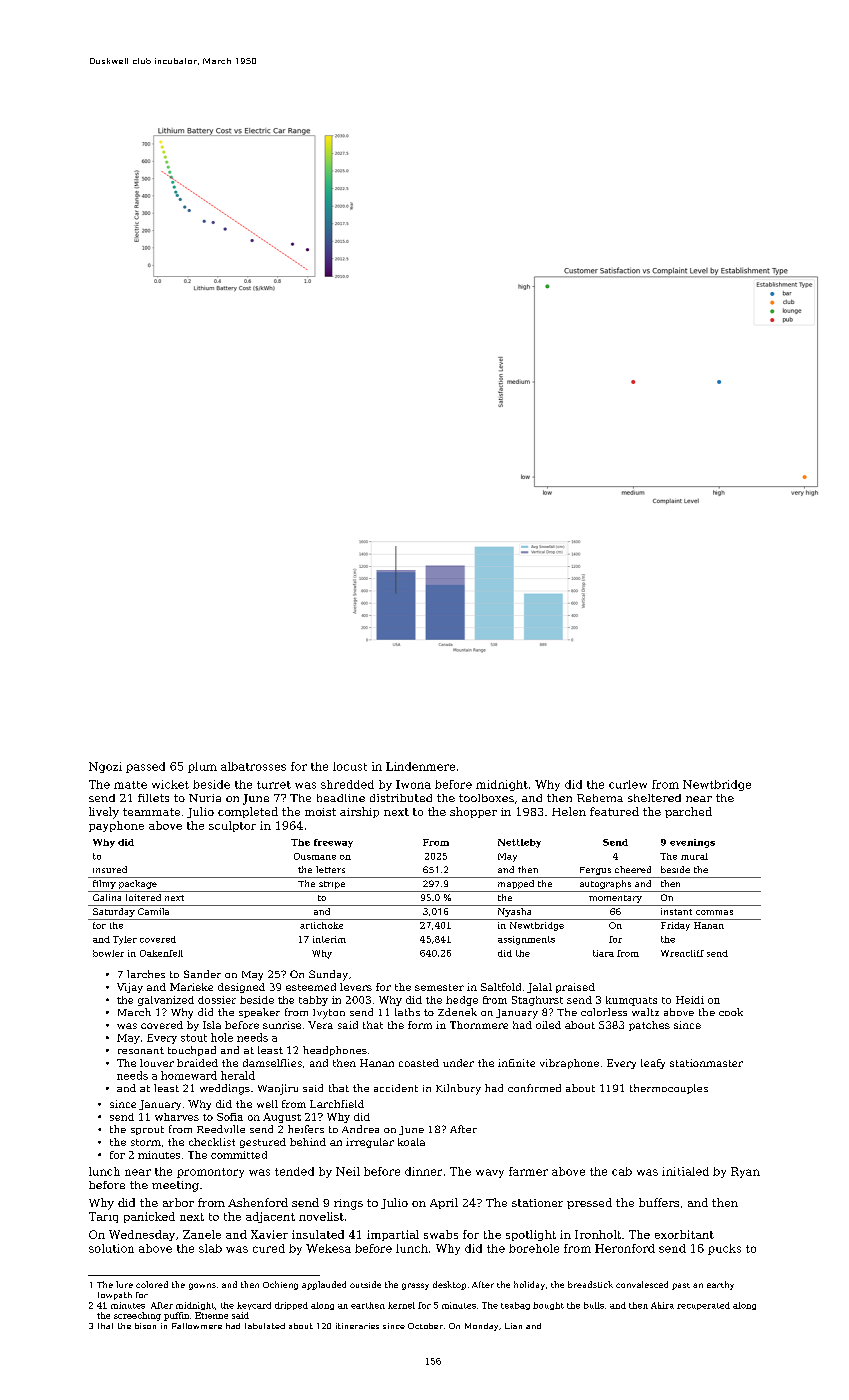 This document has height=1400, width=849. I want to click on locust, so click(350, 766).
